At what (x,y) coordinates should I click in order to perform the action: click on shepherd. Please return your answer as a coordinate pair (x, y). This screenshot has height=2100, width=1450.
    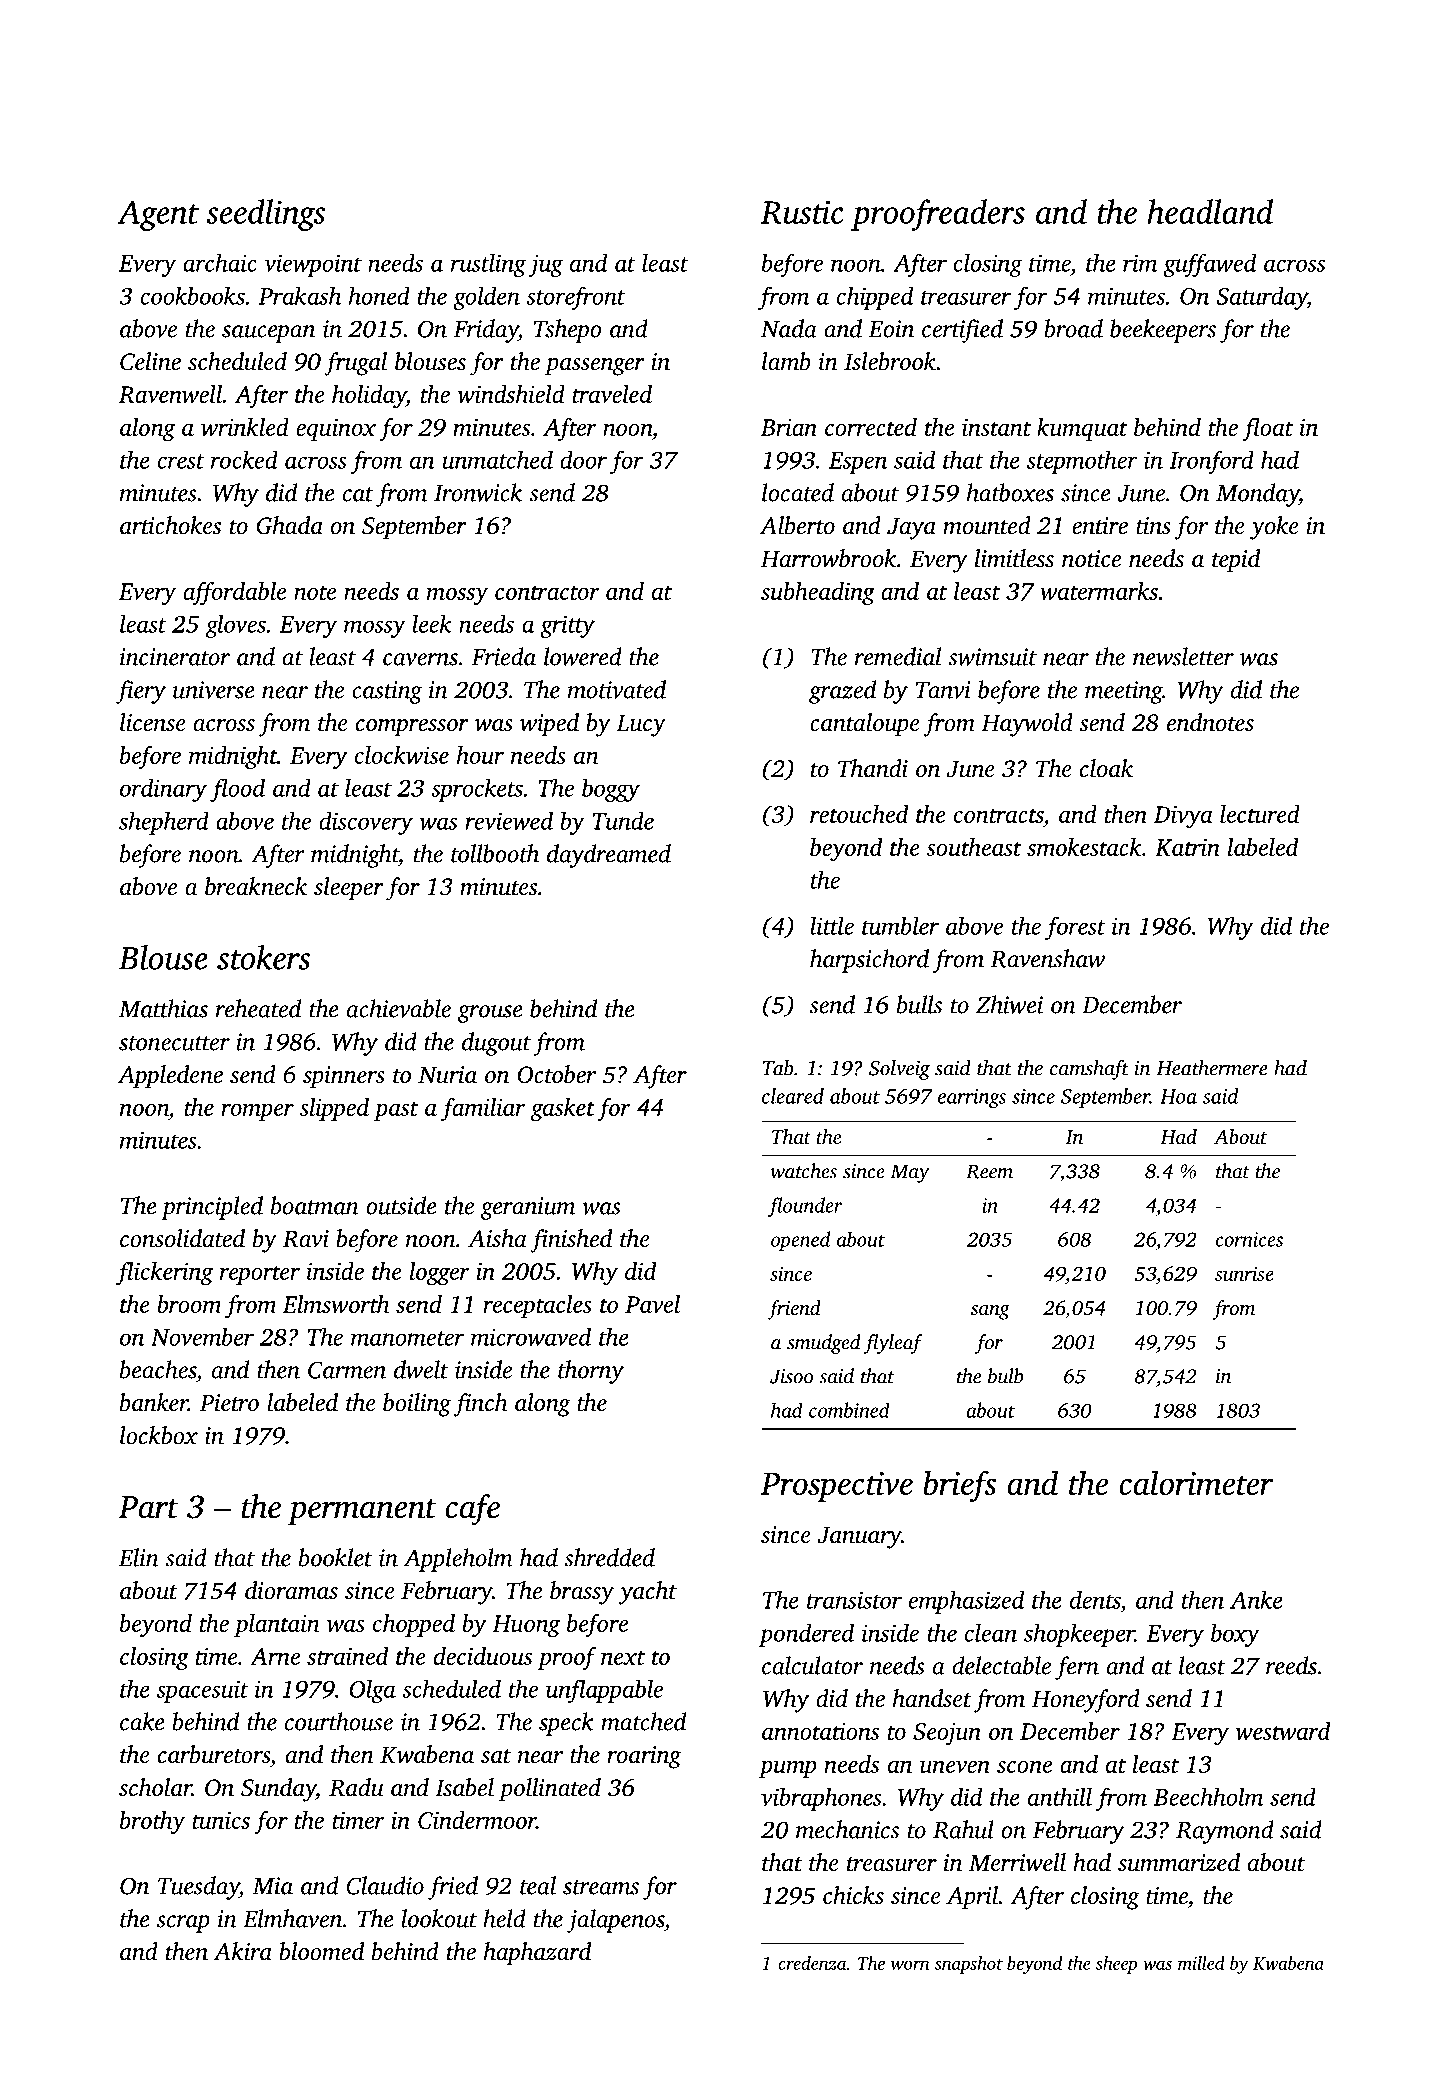
    Looking at the image, I should click on (164, 823).
